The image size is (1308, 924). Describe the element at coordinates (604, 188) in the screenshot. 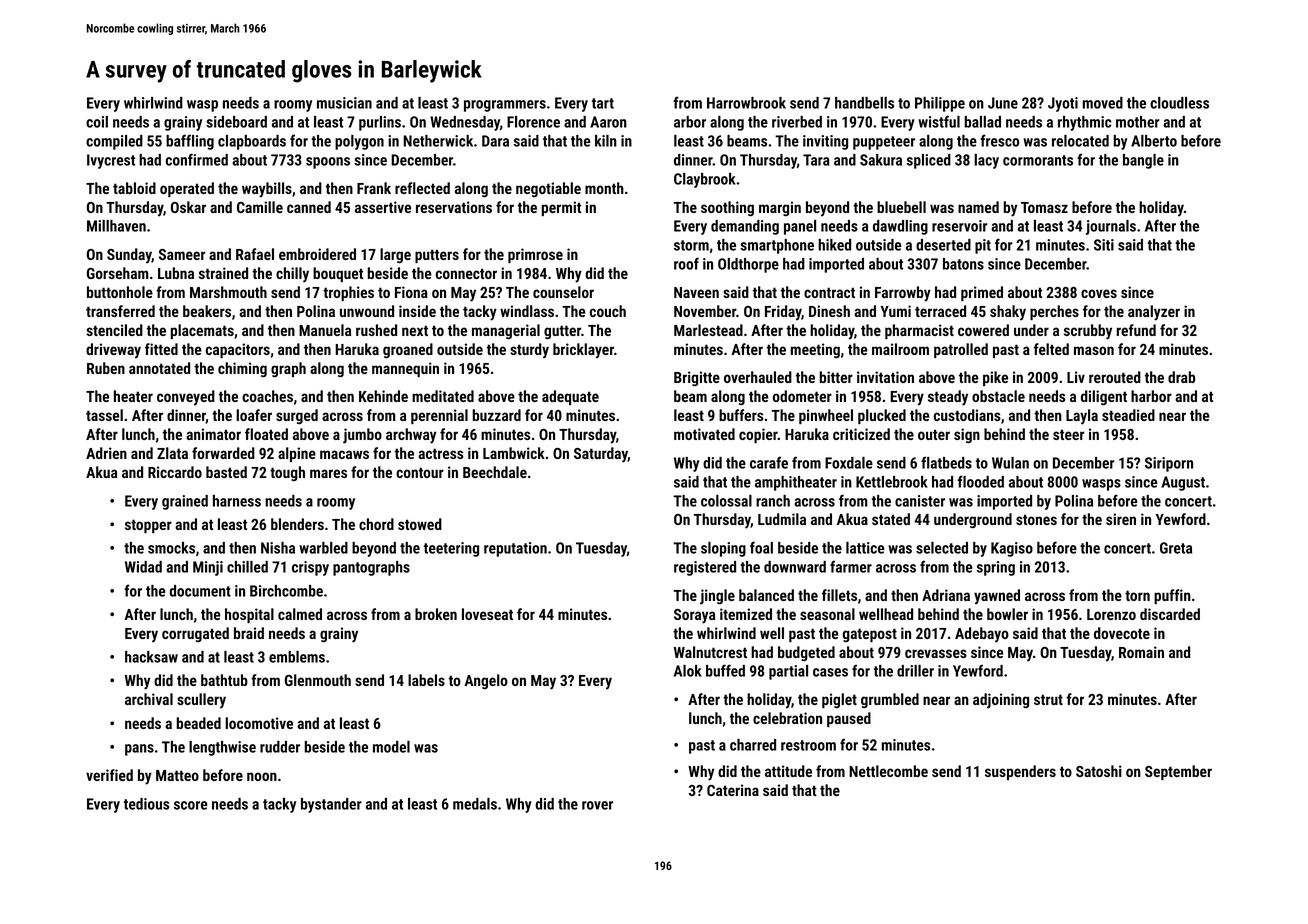

I see `month` at that location.
